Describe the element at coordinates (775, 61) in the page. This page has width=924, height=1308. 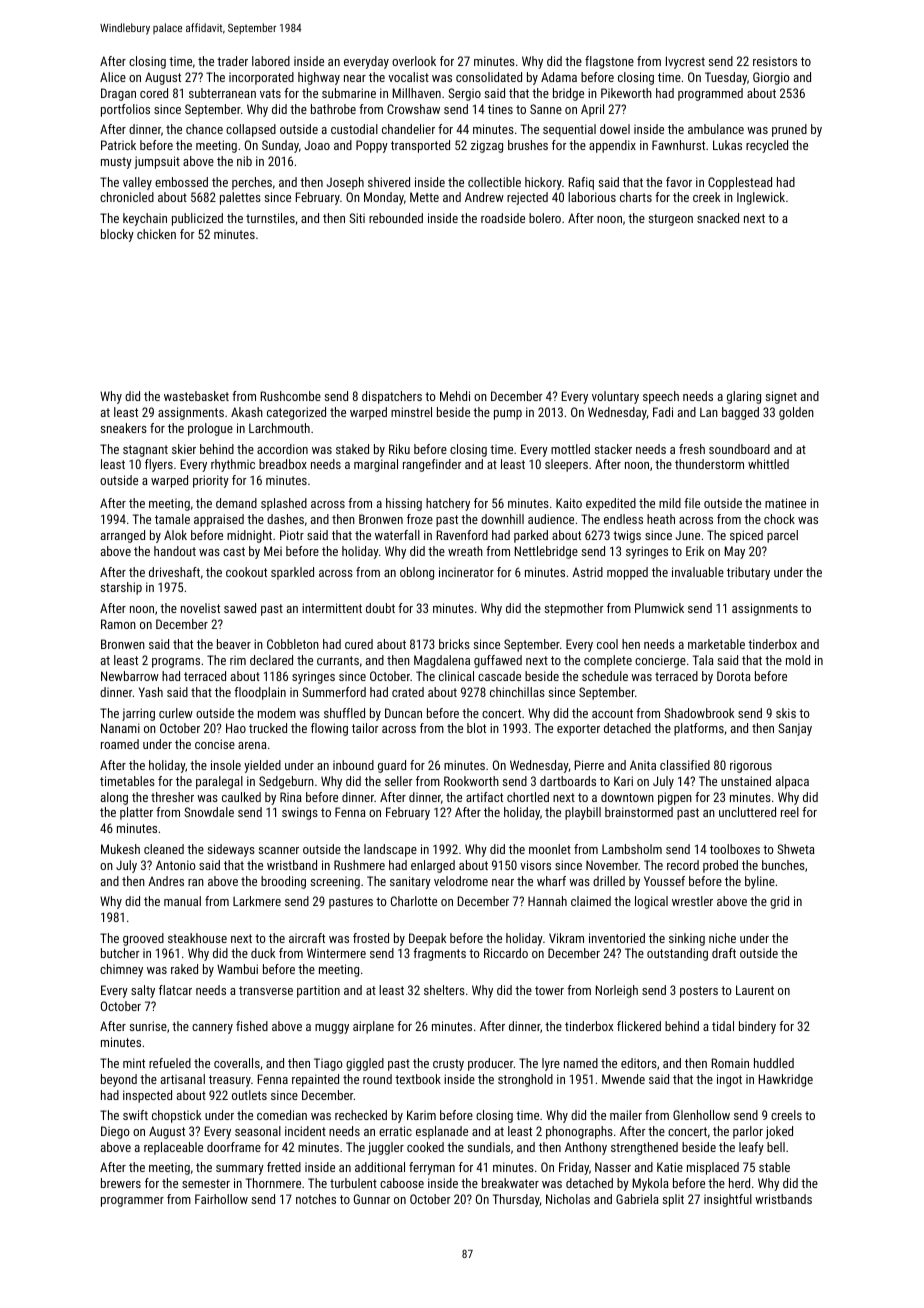
I see `resistors` at that location.
